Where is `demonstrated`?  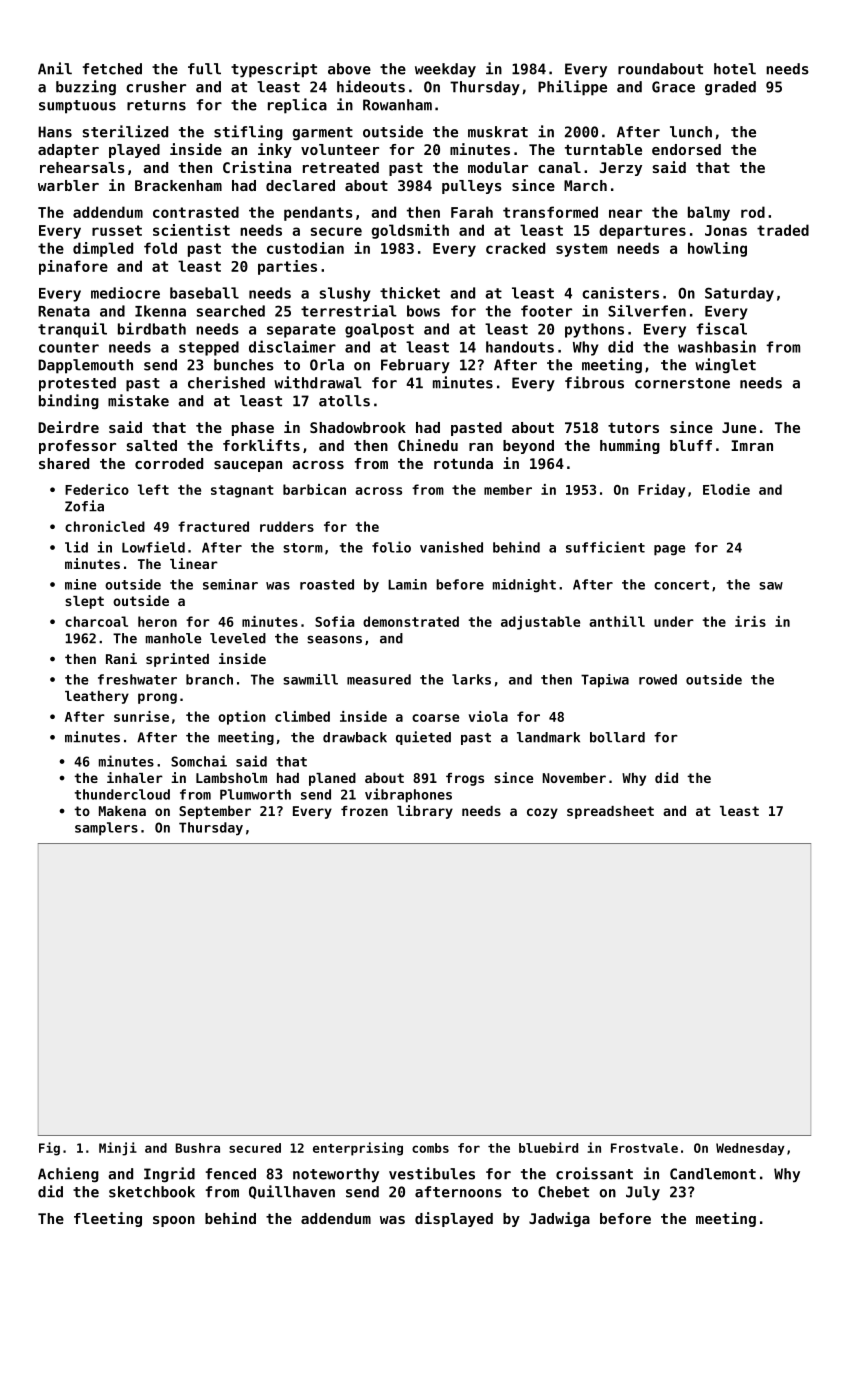
demonstrated is located at coordinates (411, 621).
